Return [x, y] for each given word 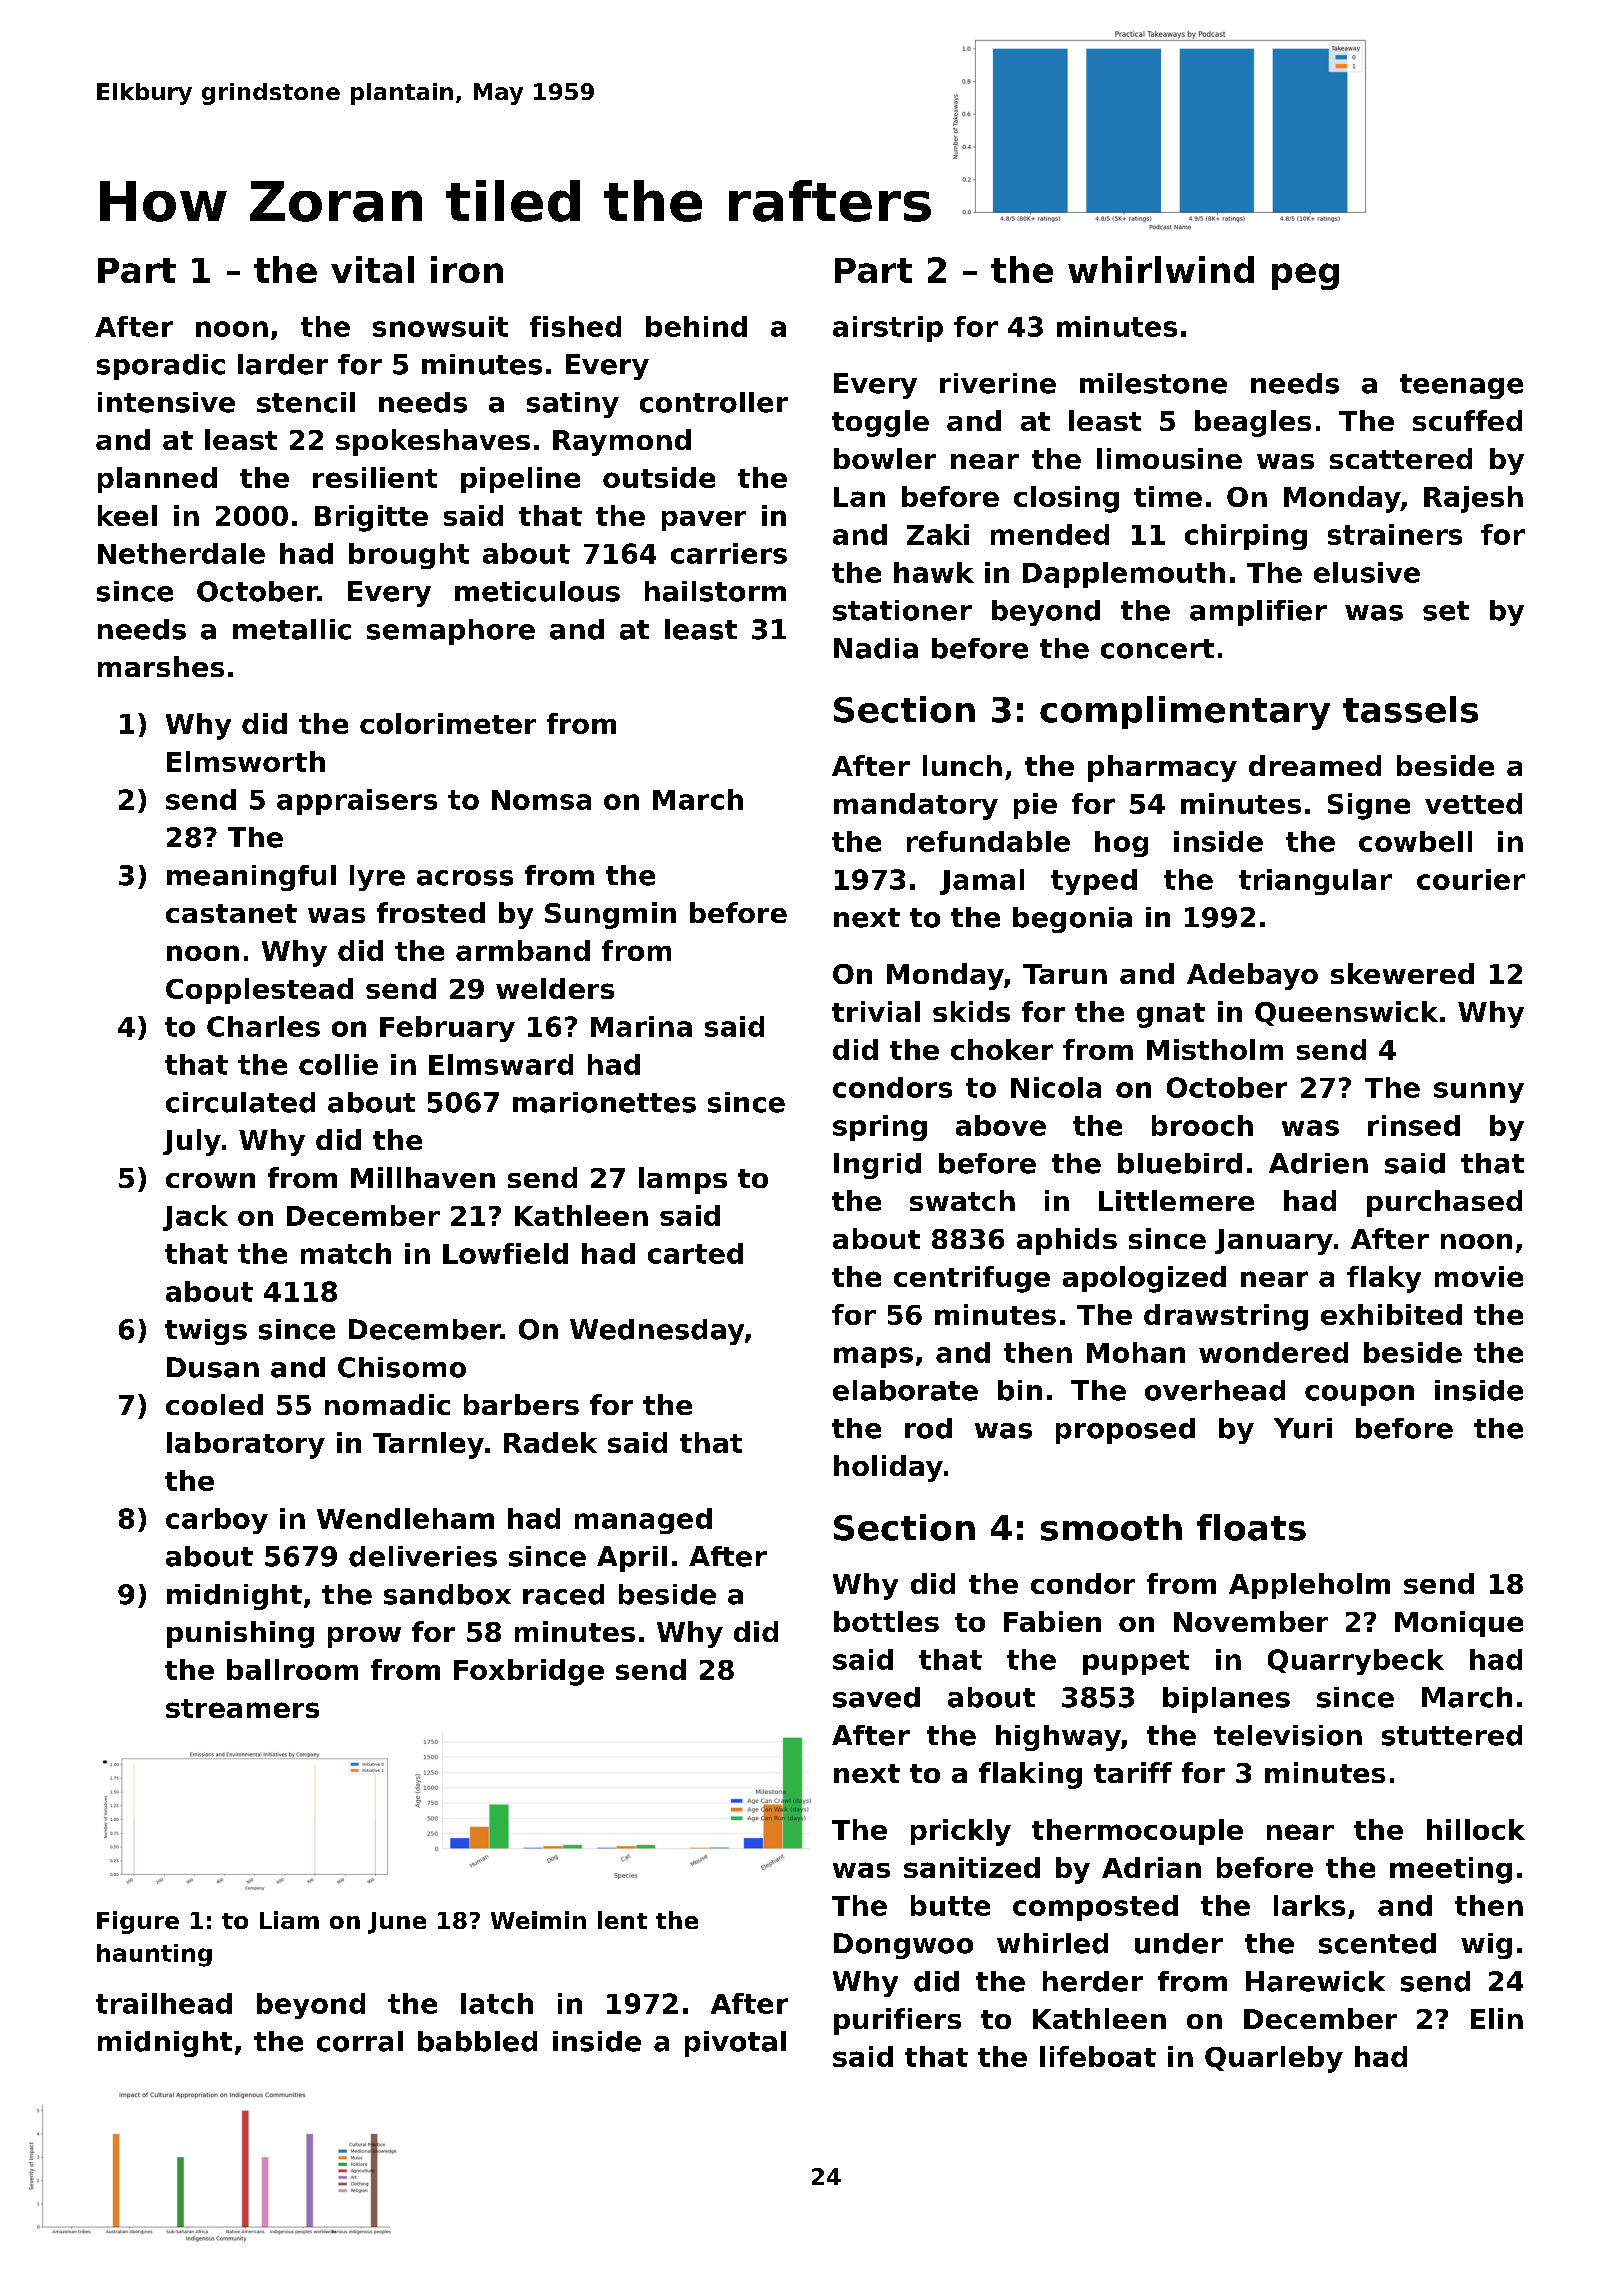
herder [1093, 1981]
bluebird [1180, 1163]
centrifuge [972, 1279]
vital [372, 269]
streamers [242, 1708]
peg [1305, 276]
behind [696, 326]
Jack [195, 1218]
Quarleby [1274, 2059]
